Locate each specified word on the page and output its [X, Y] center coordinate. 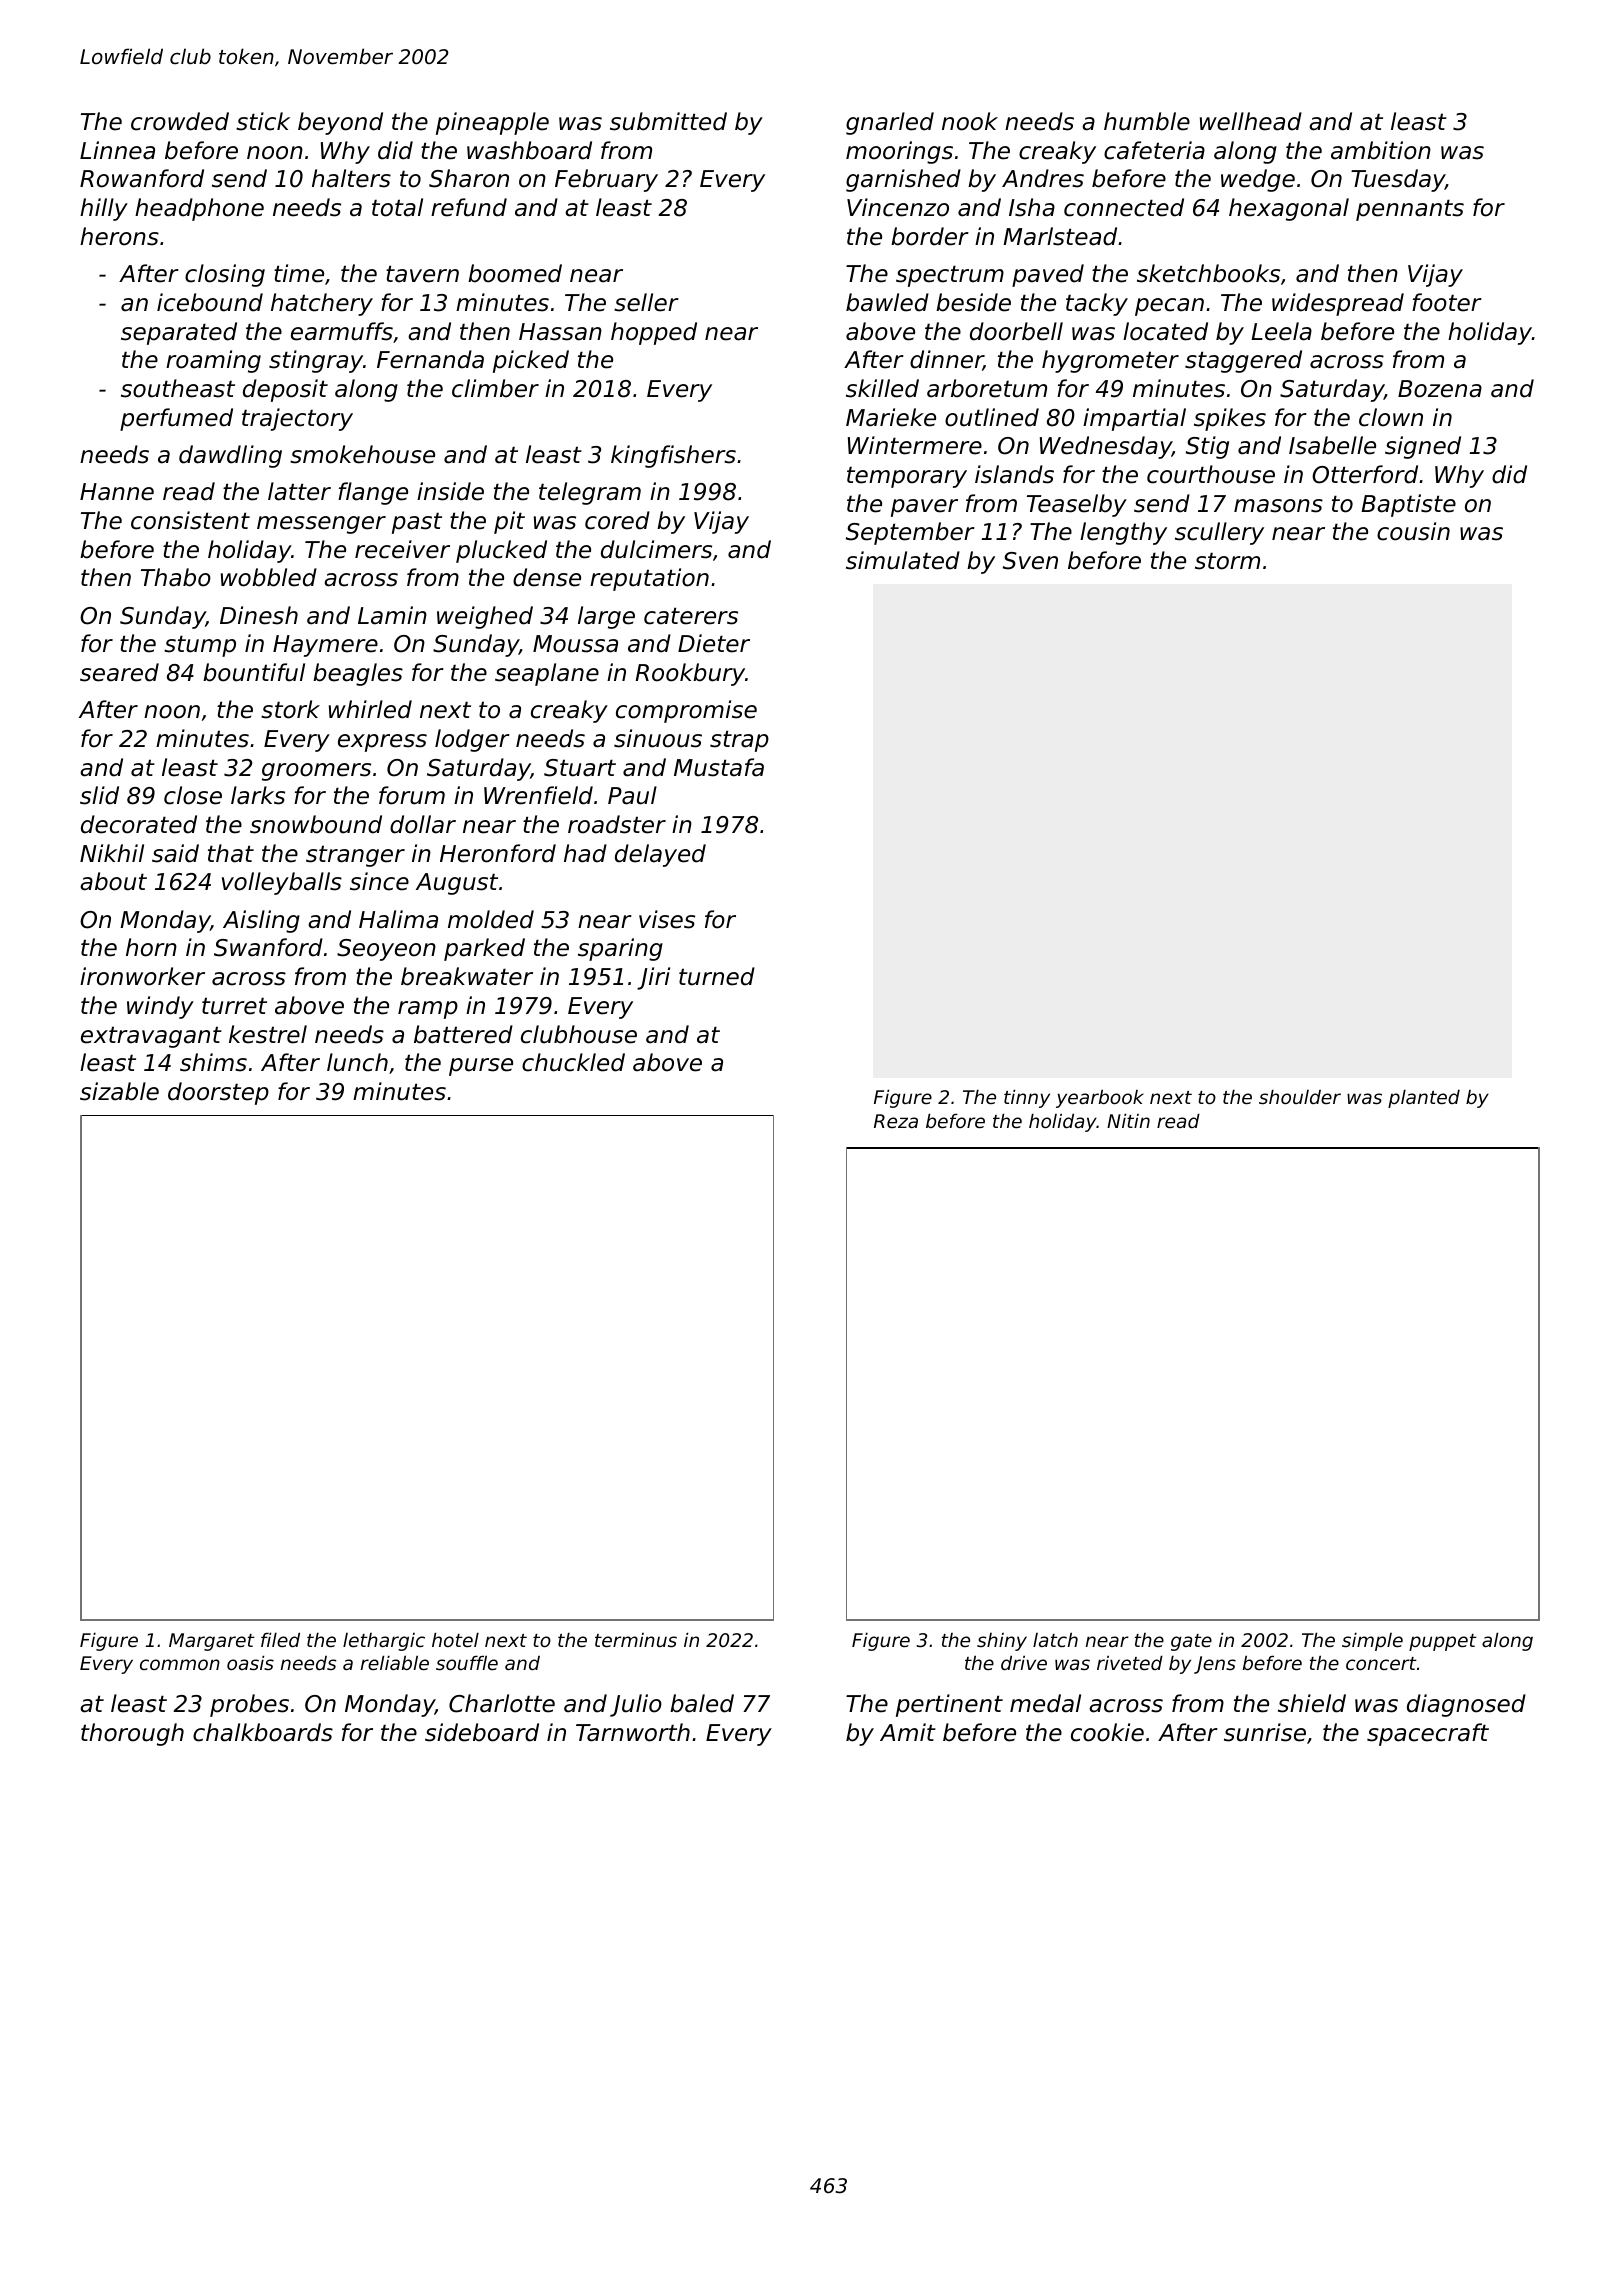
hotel [455, 1639]
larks [258, 795]
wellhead [1251, 121]
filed [280, 1639]
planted [1424, 1098]
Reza [896, 1121]
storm [1227, 561]
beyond [340, 123]
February [606, 180]
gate [1191, 1642]
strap [739, 741]
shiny [1002, 1642]
